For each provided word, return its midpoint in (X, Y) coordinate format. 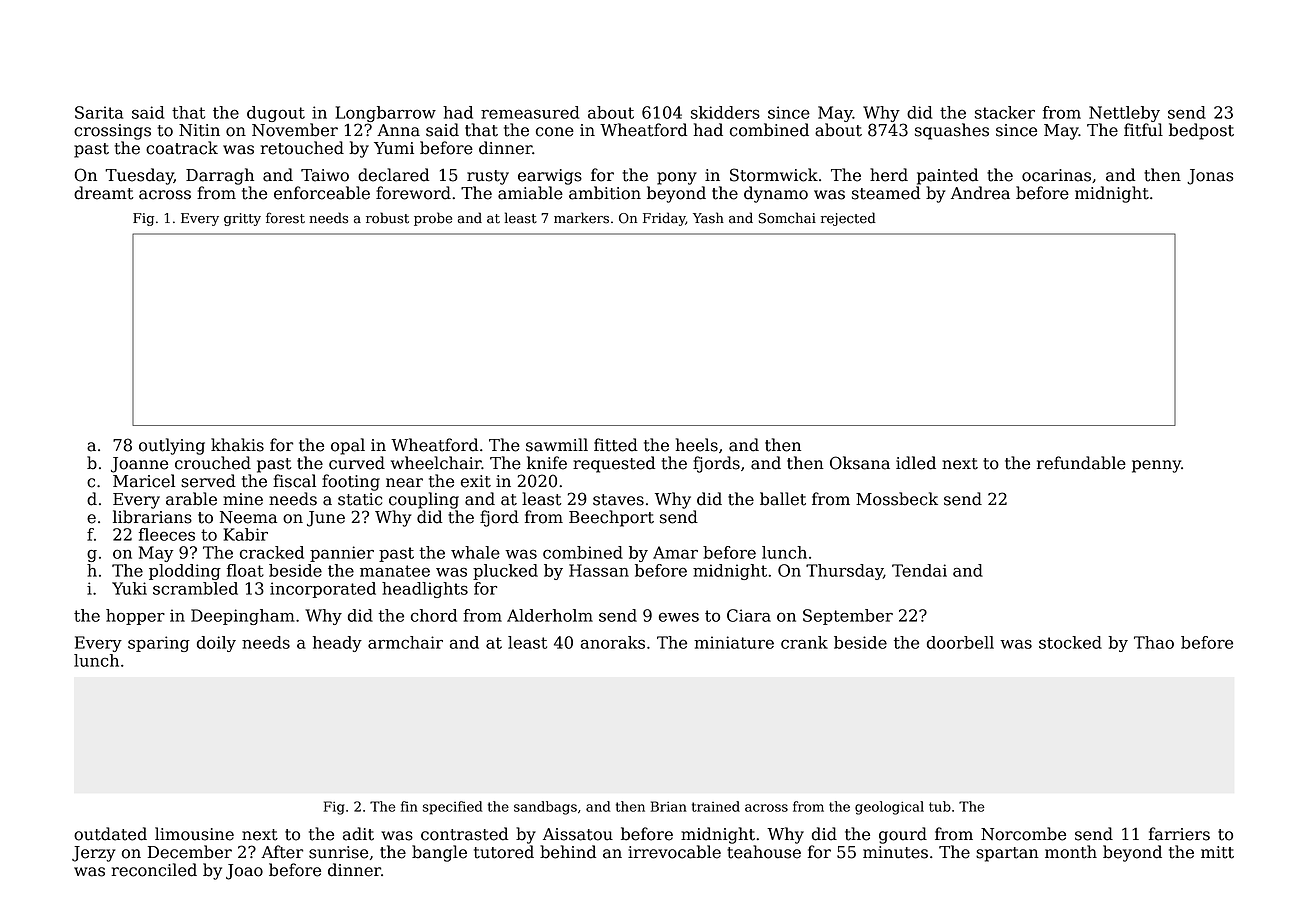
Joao (244, 872)
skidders (725, 112)
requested (614, 464)
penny (1156, 466)
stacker (1005, 112)
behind (568, 852)
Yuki (129, 588)
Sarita (99, 112)
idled (916, 463)
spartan (1007, 854)
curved (357, 463)
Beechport (611, 518)
